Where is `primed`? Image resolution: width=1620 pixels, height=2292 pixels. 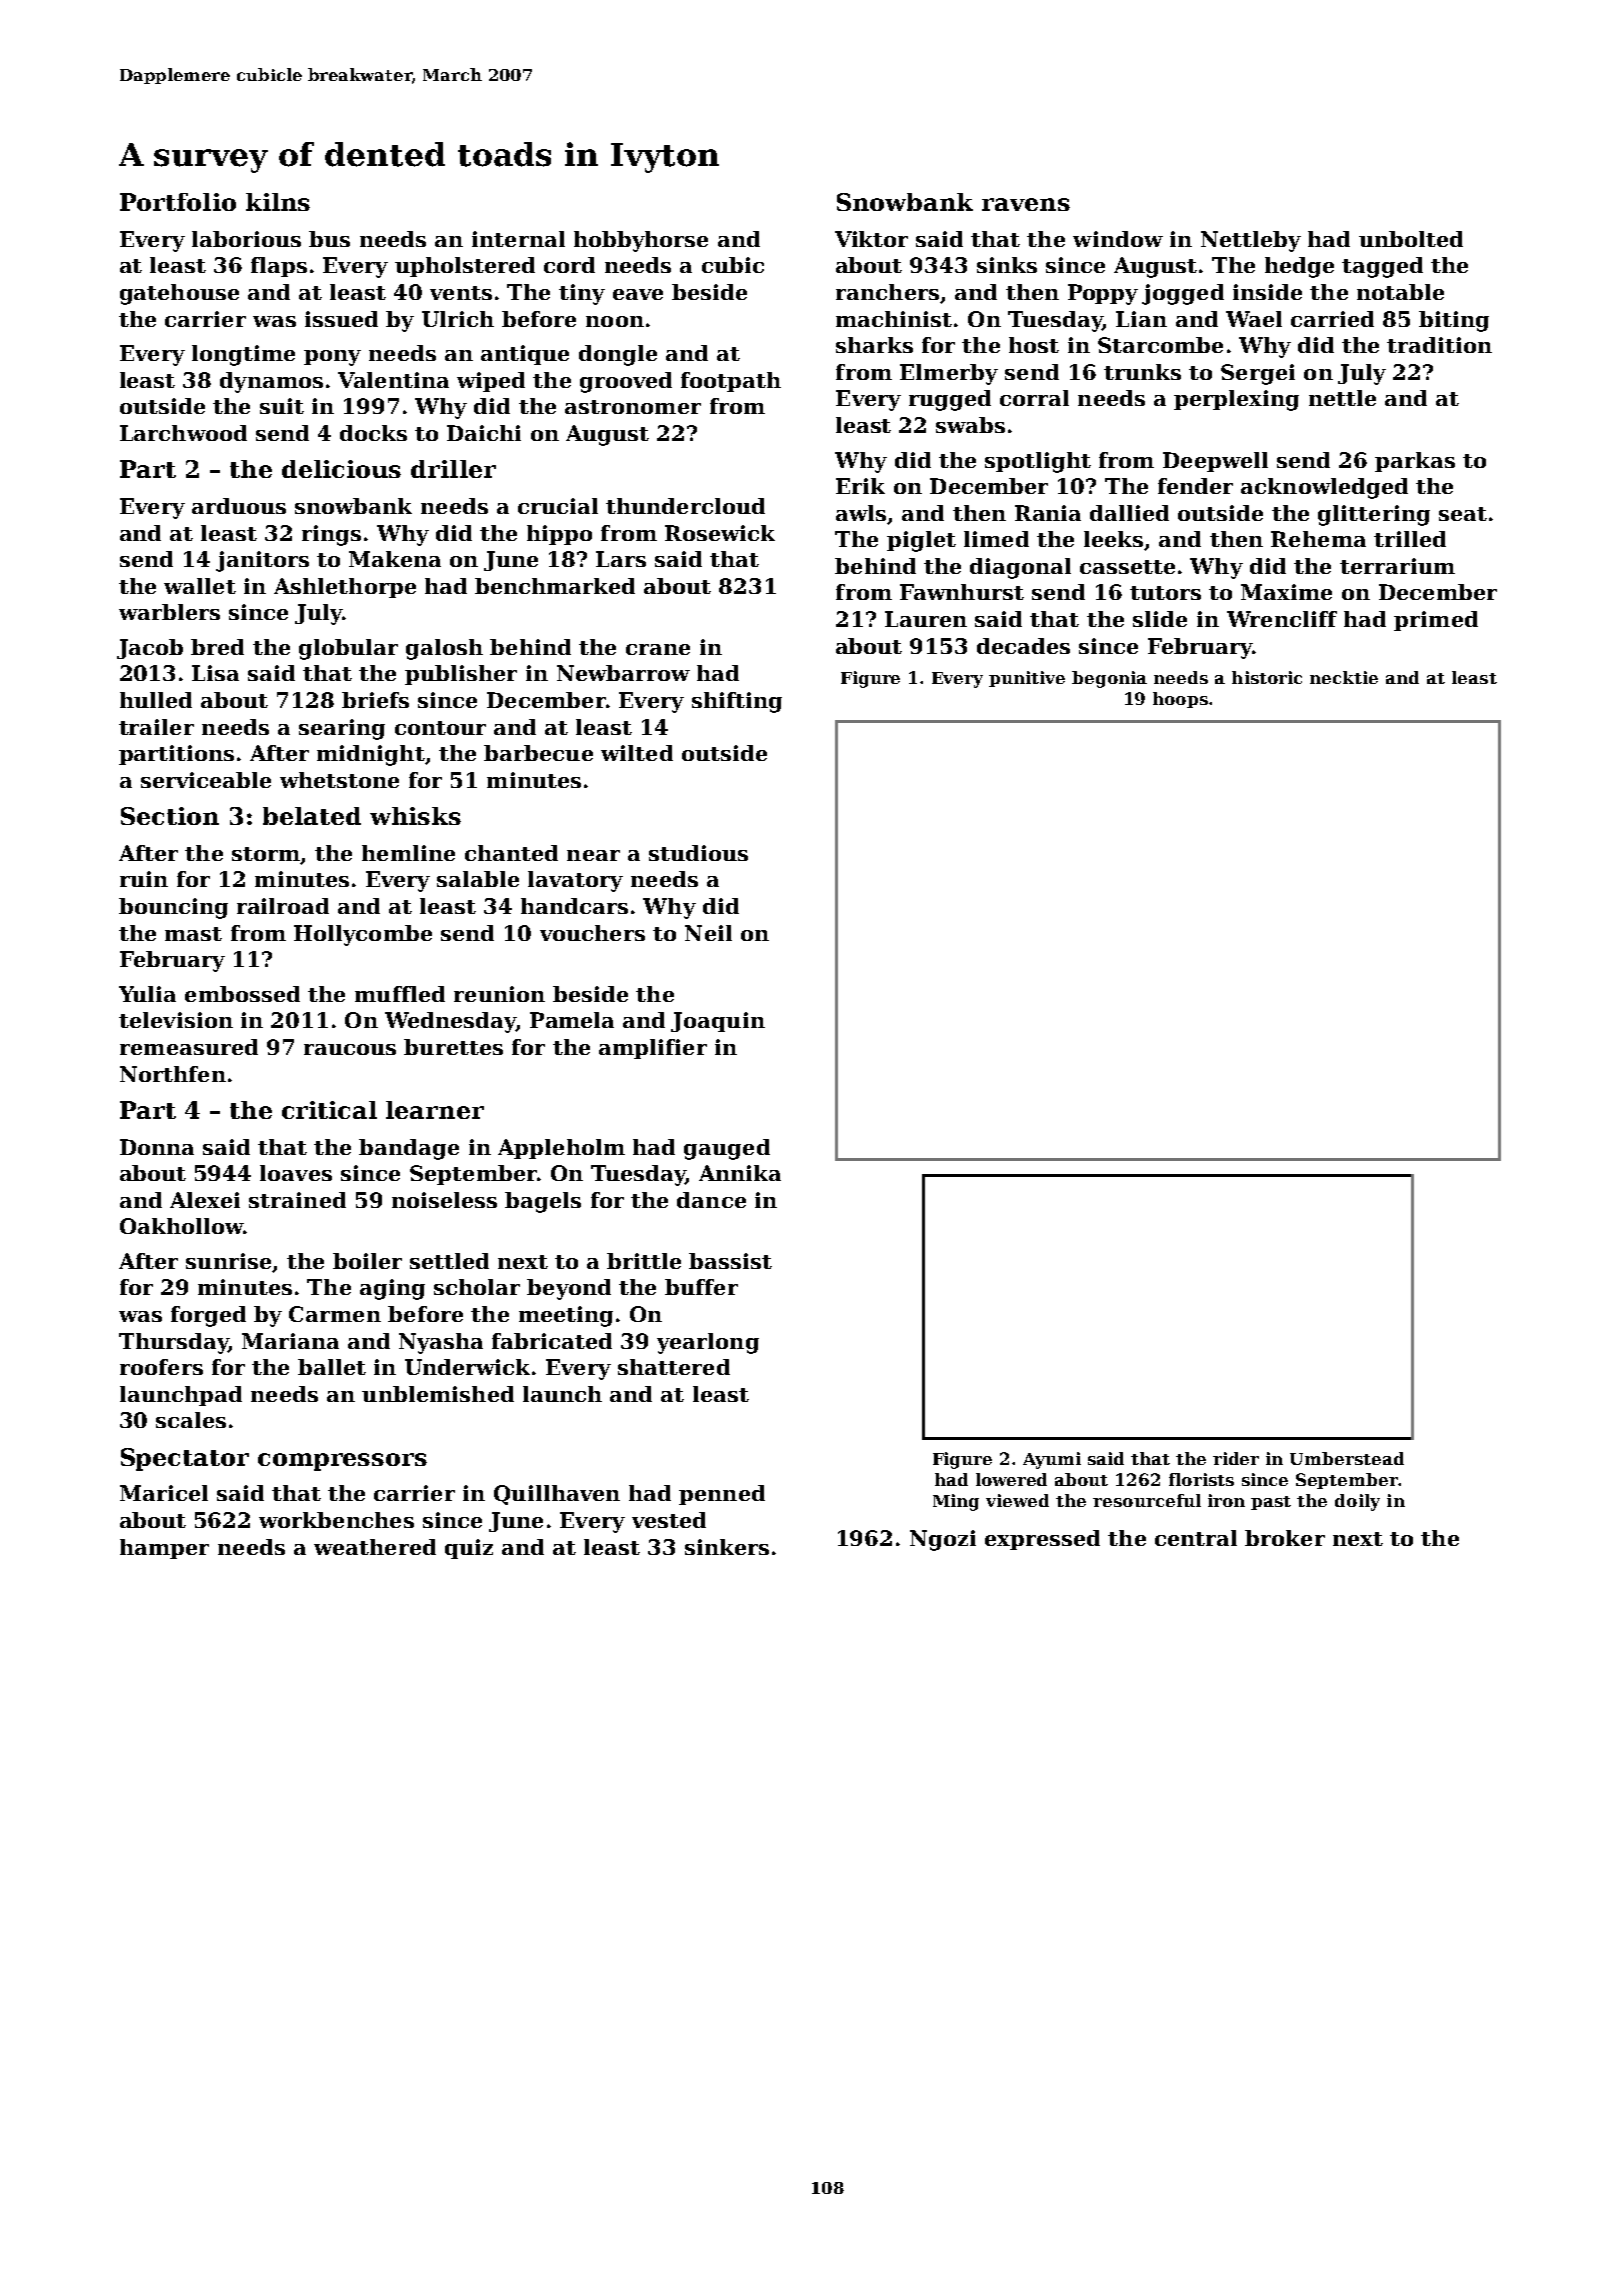
primed is located at coordinates (1436, 621).
